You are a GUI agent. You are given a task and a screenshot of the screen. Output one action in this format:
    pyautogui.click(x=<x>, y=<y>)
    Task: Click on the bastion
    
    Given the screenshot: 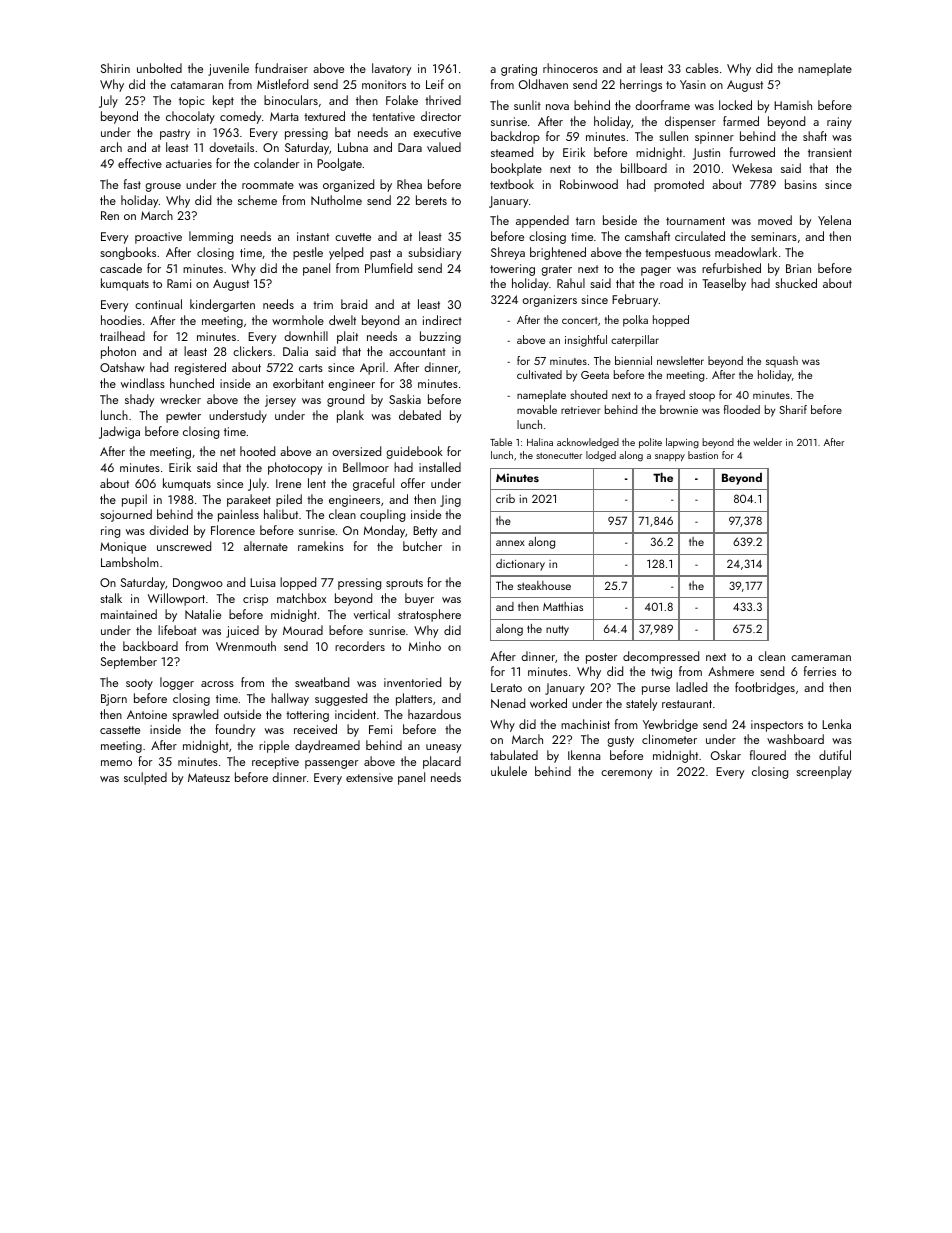 What is the action you would take?
    pyautogui.click(x=703, y=455)
